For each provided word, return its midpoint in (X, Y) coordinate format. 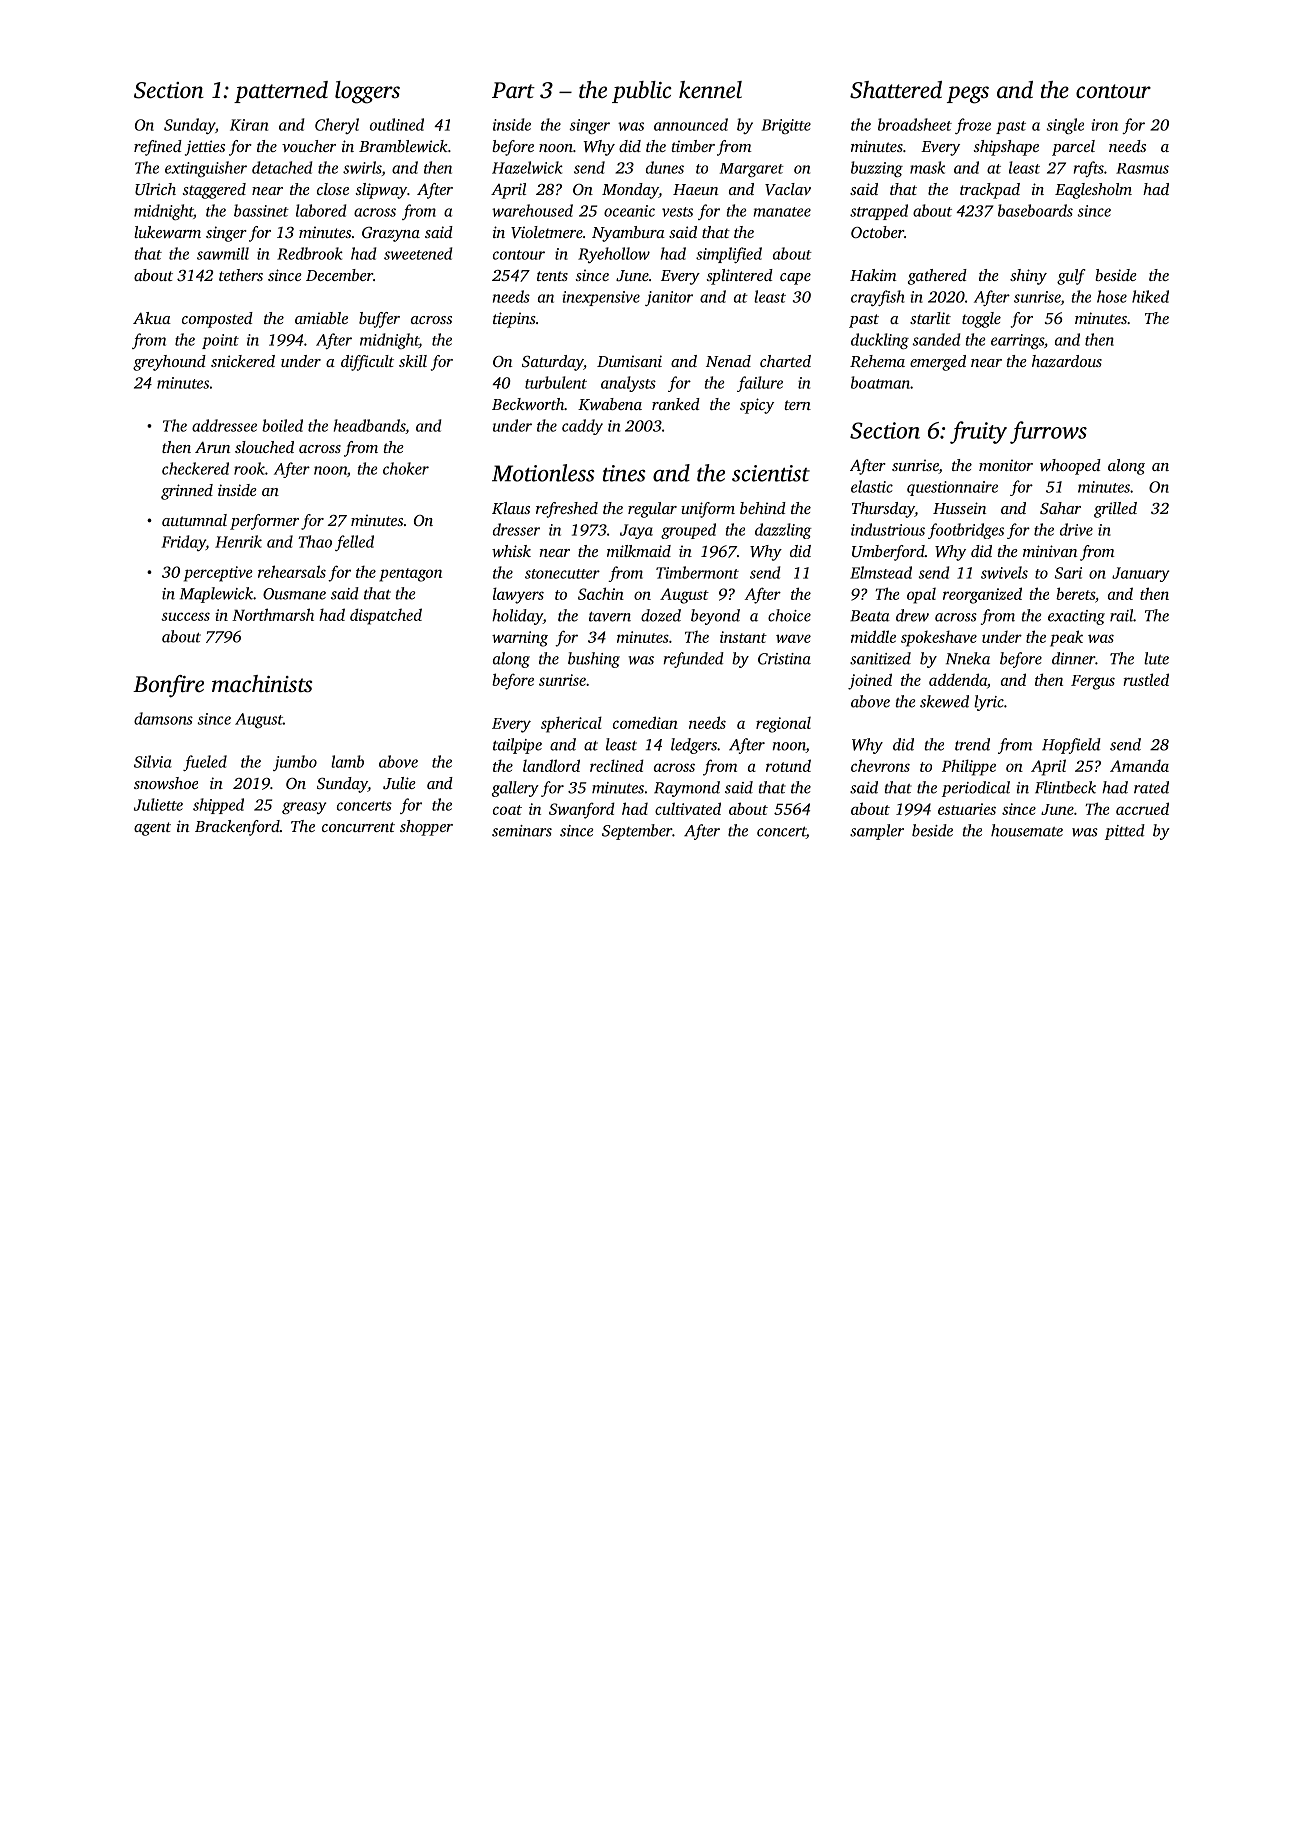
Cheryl (337, 126)
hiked (1150, 296)
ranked (676, 404)
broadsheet (915, 124)
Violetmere (547, 232)
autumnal (194, 520)
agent (152, 829)
